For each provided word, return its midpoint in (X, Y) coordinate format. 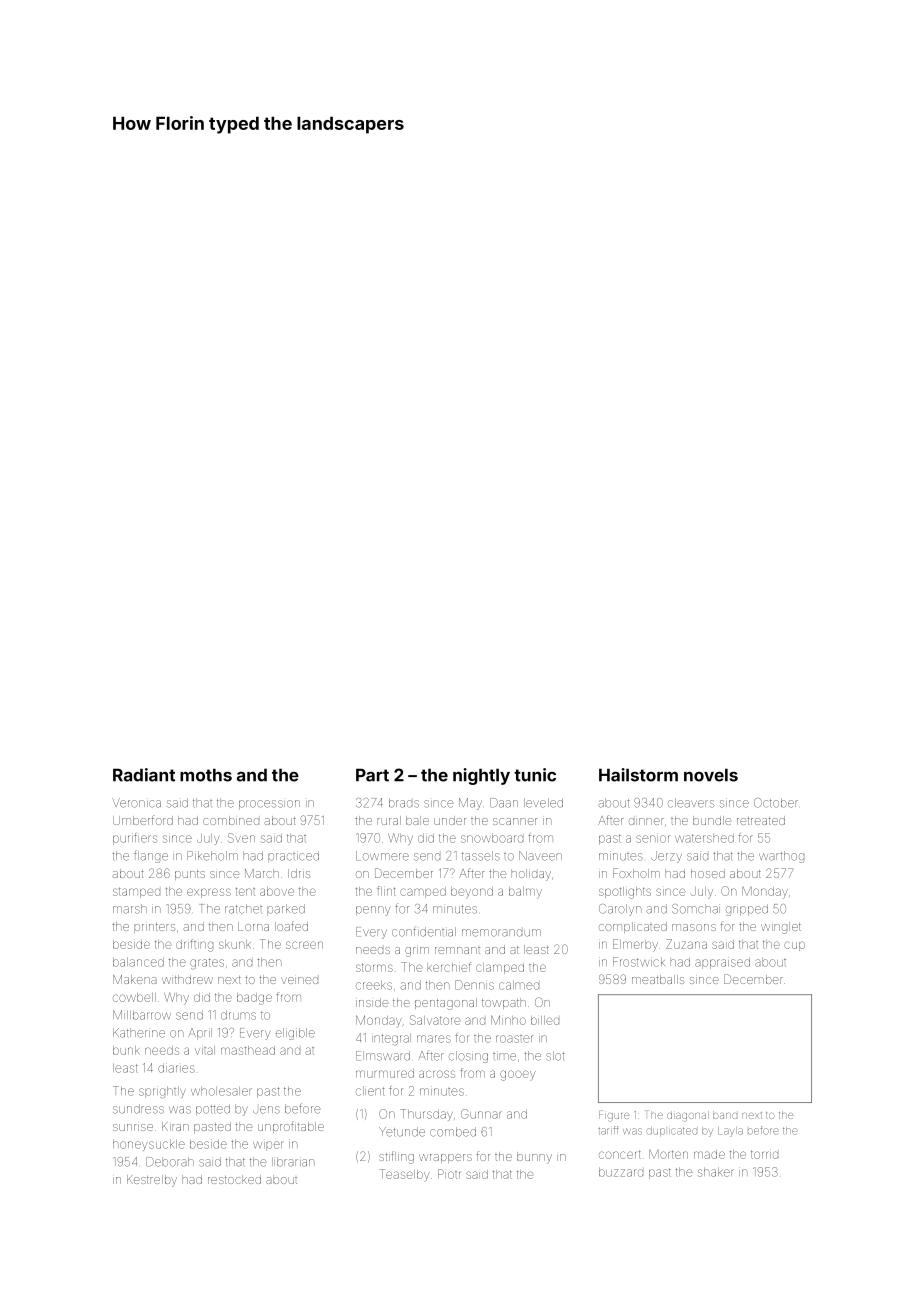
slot (555, 1056)
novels (711, 775)
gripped (747, 910)
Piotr (449, 1174)
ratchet (243, 909)
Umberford (143, 820)
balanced (138, 962)
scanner (515, 821)
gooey (518, 1075)
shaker (716, 1172)
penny (373, 911)
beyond (472, 893)
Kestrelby (152, 1181)
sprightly (162, 1092)
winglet (781, 928)
